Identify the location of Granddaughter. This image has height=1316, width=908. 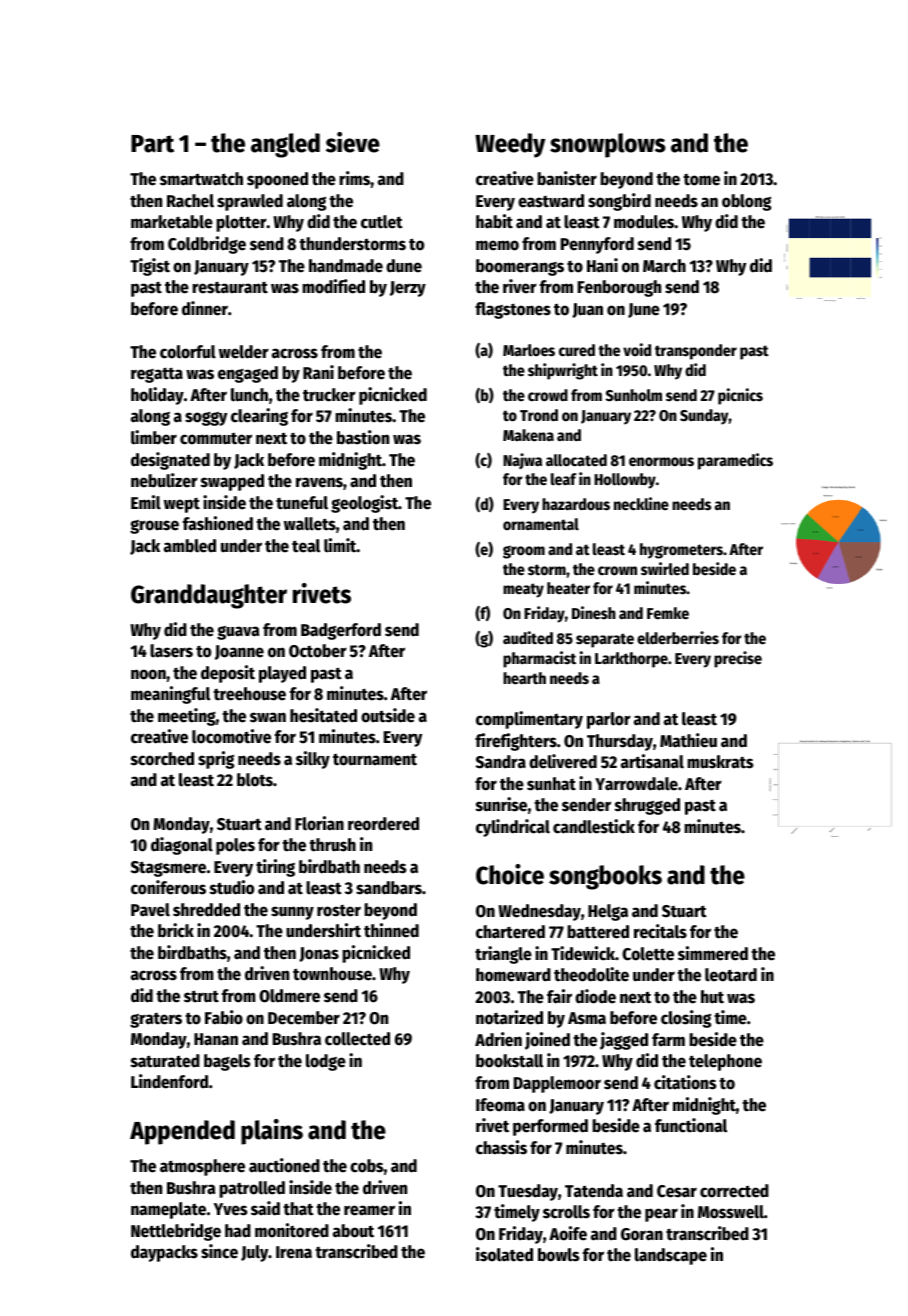
(209, 596).
